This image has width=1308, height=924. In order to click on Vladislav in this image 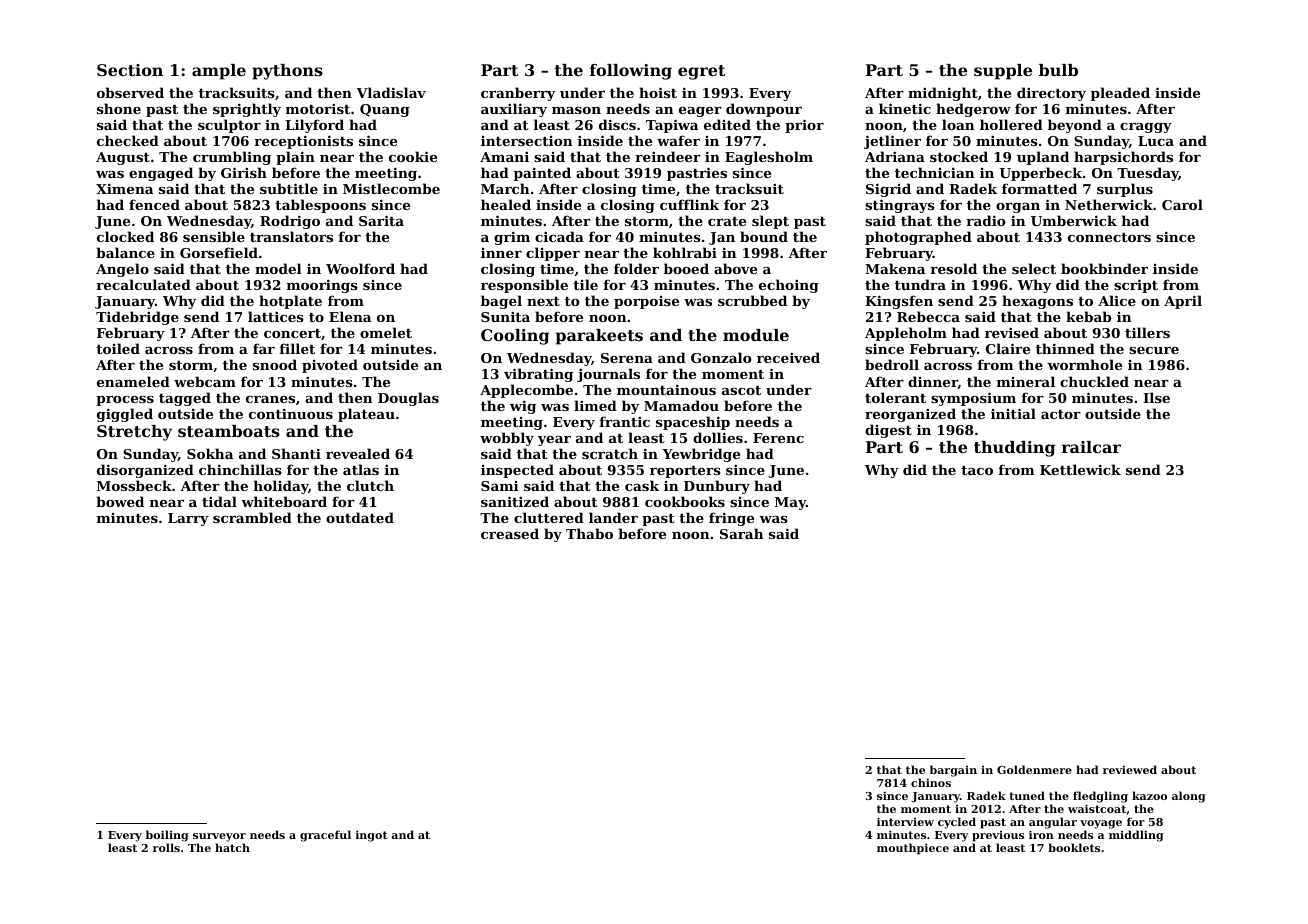, I will do `click(391, 92)`.
